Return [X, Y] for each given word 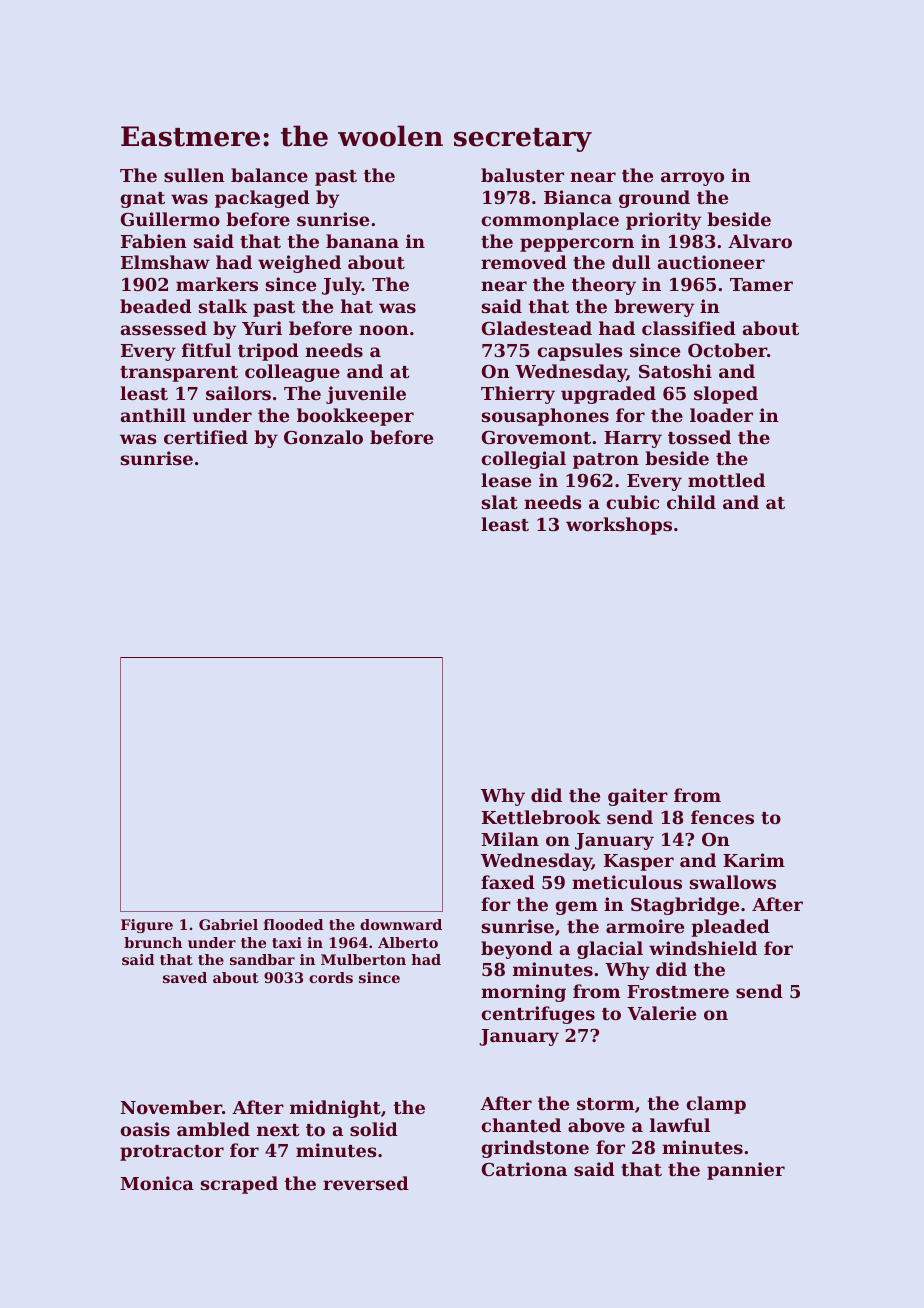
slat [500, 502]
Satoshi [675, 371]
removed [524, 262]
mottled [726, 480]
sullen [194, 175]
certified [206, 437]
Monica [157, 1183]
